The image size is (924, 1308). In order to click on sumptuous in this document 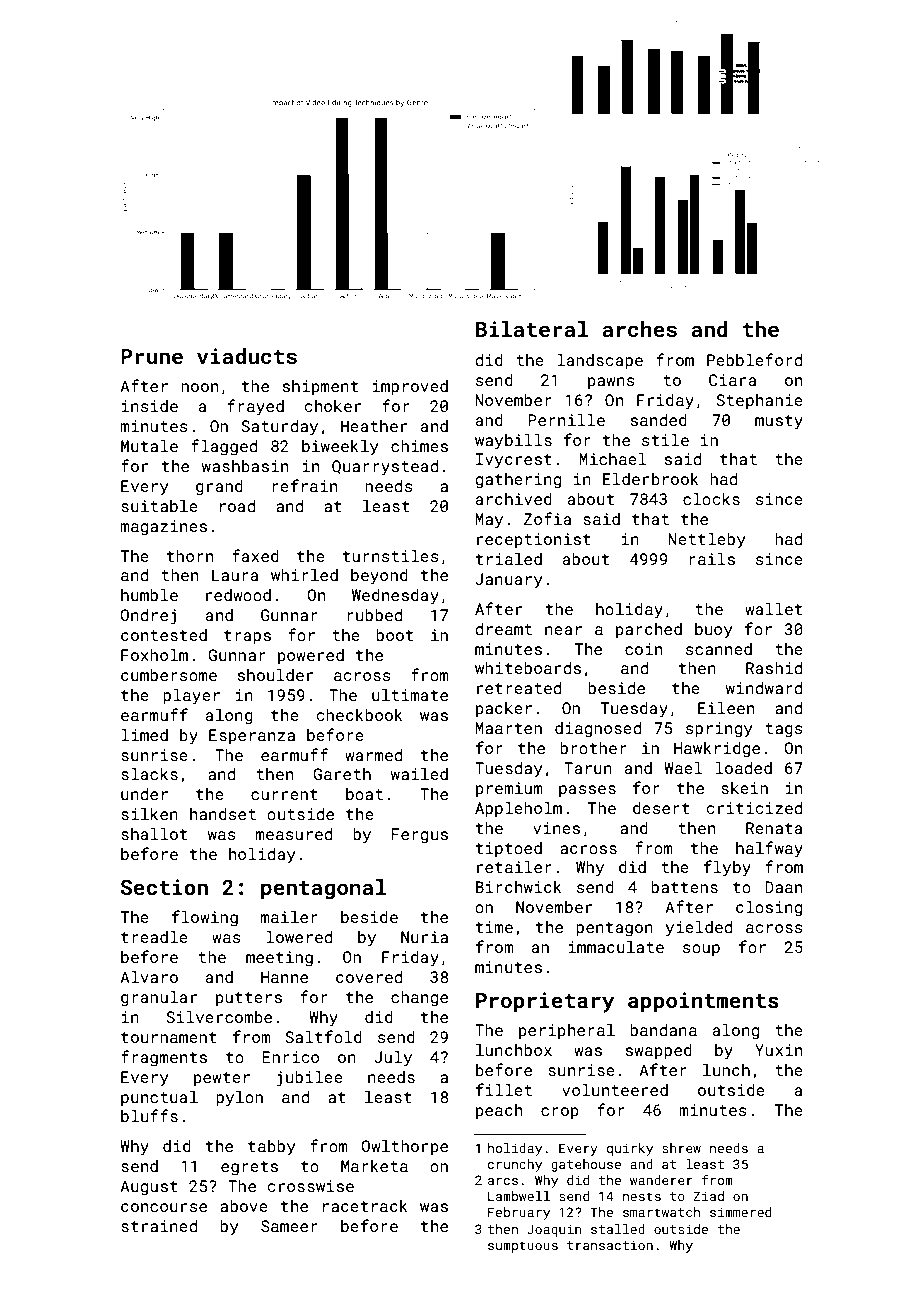, I will do `click(523, 1247)`.
